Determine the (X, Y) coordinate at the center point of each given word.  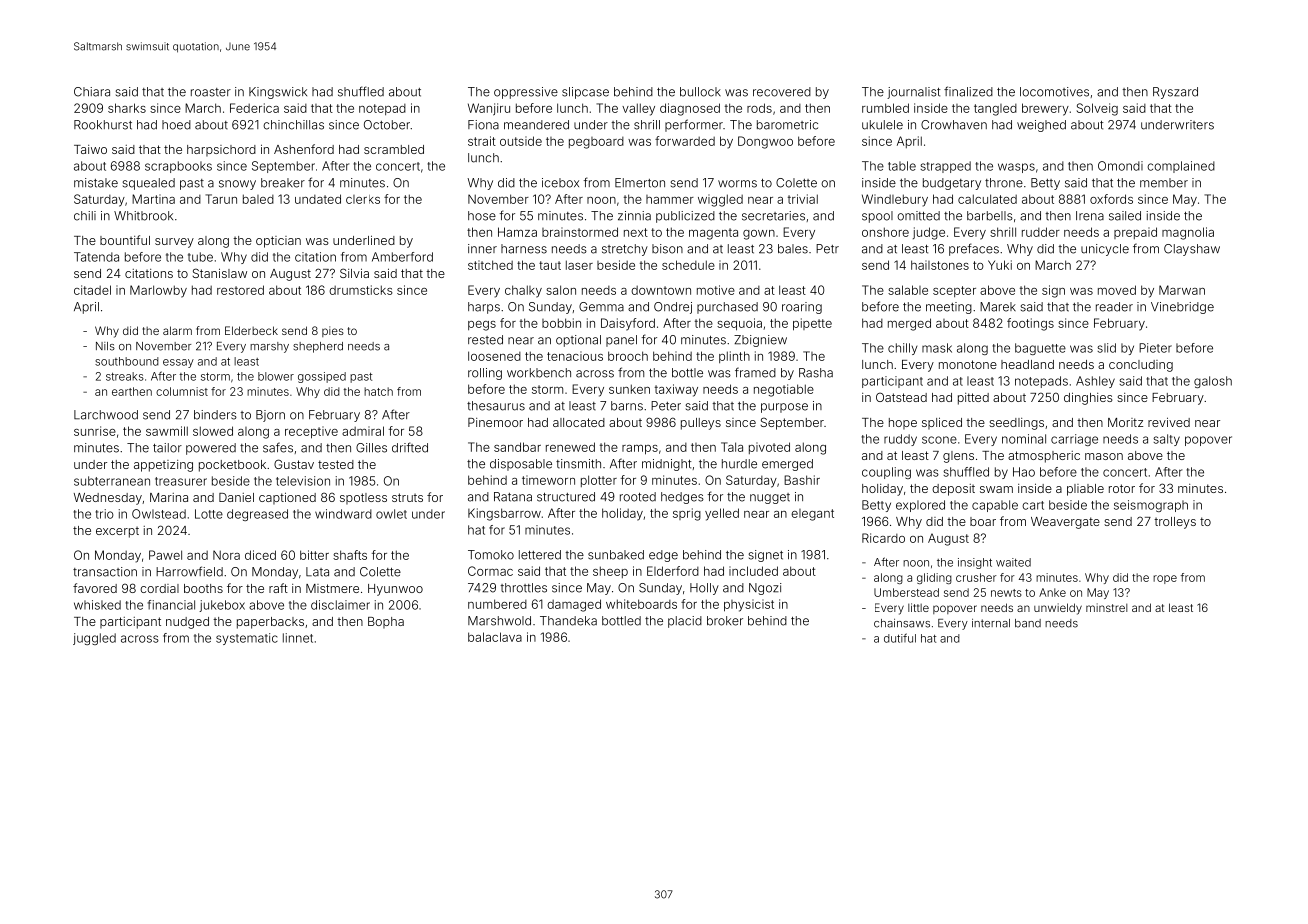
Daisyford (628, 324)
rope (1165, 579)
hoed (176, 125)
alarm (177, 330)
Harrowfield (189, 571)
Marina (169, 497)
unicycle (1105, 250)
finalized (968, 91)
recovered (782, 92)
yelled (722, 514)
